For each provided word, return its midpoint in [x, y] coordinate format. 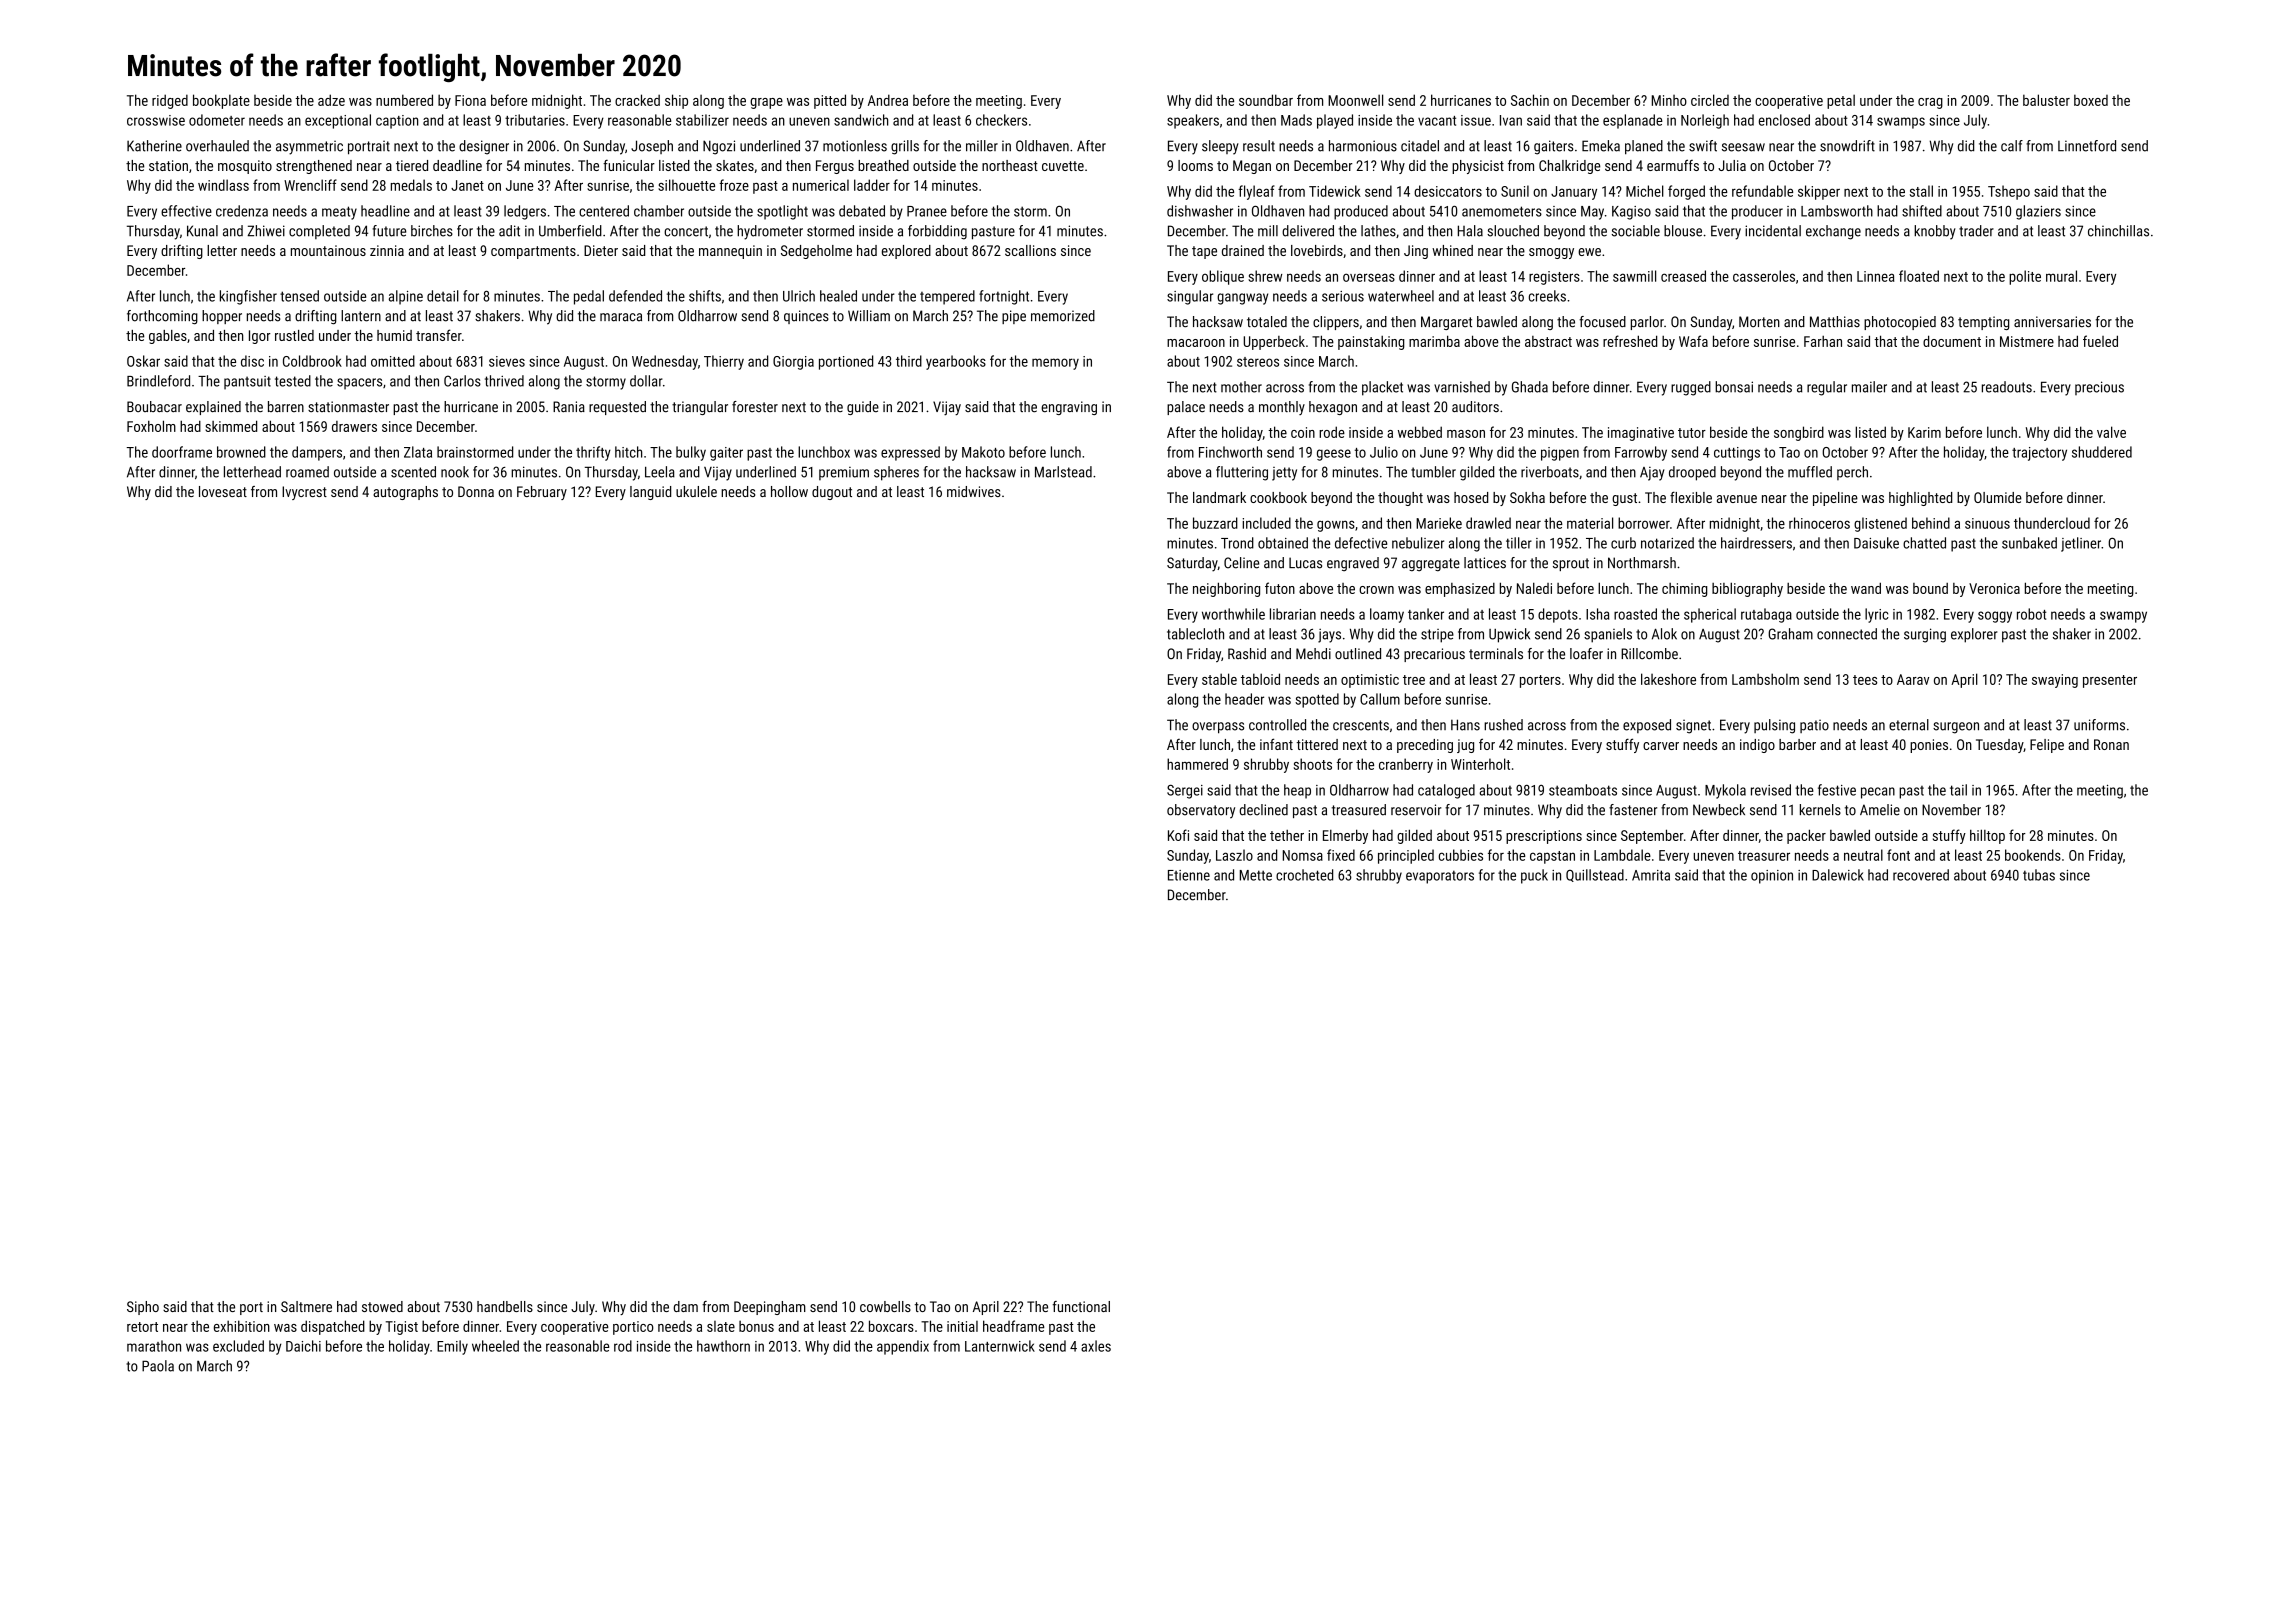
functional [1081, 1306]
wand [1866, 588]
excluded [238, 1346]
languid [650, 493]
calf [2012, 146]
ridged [170, 101]
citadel [1420, 146]
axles [1096, 1346]
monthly [1282, 408]
